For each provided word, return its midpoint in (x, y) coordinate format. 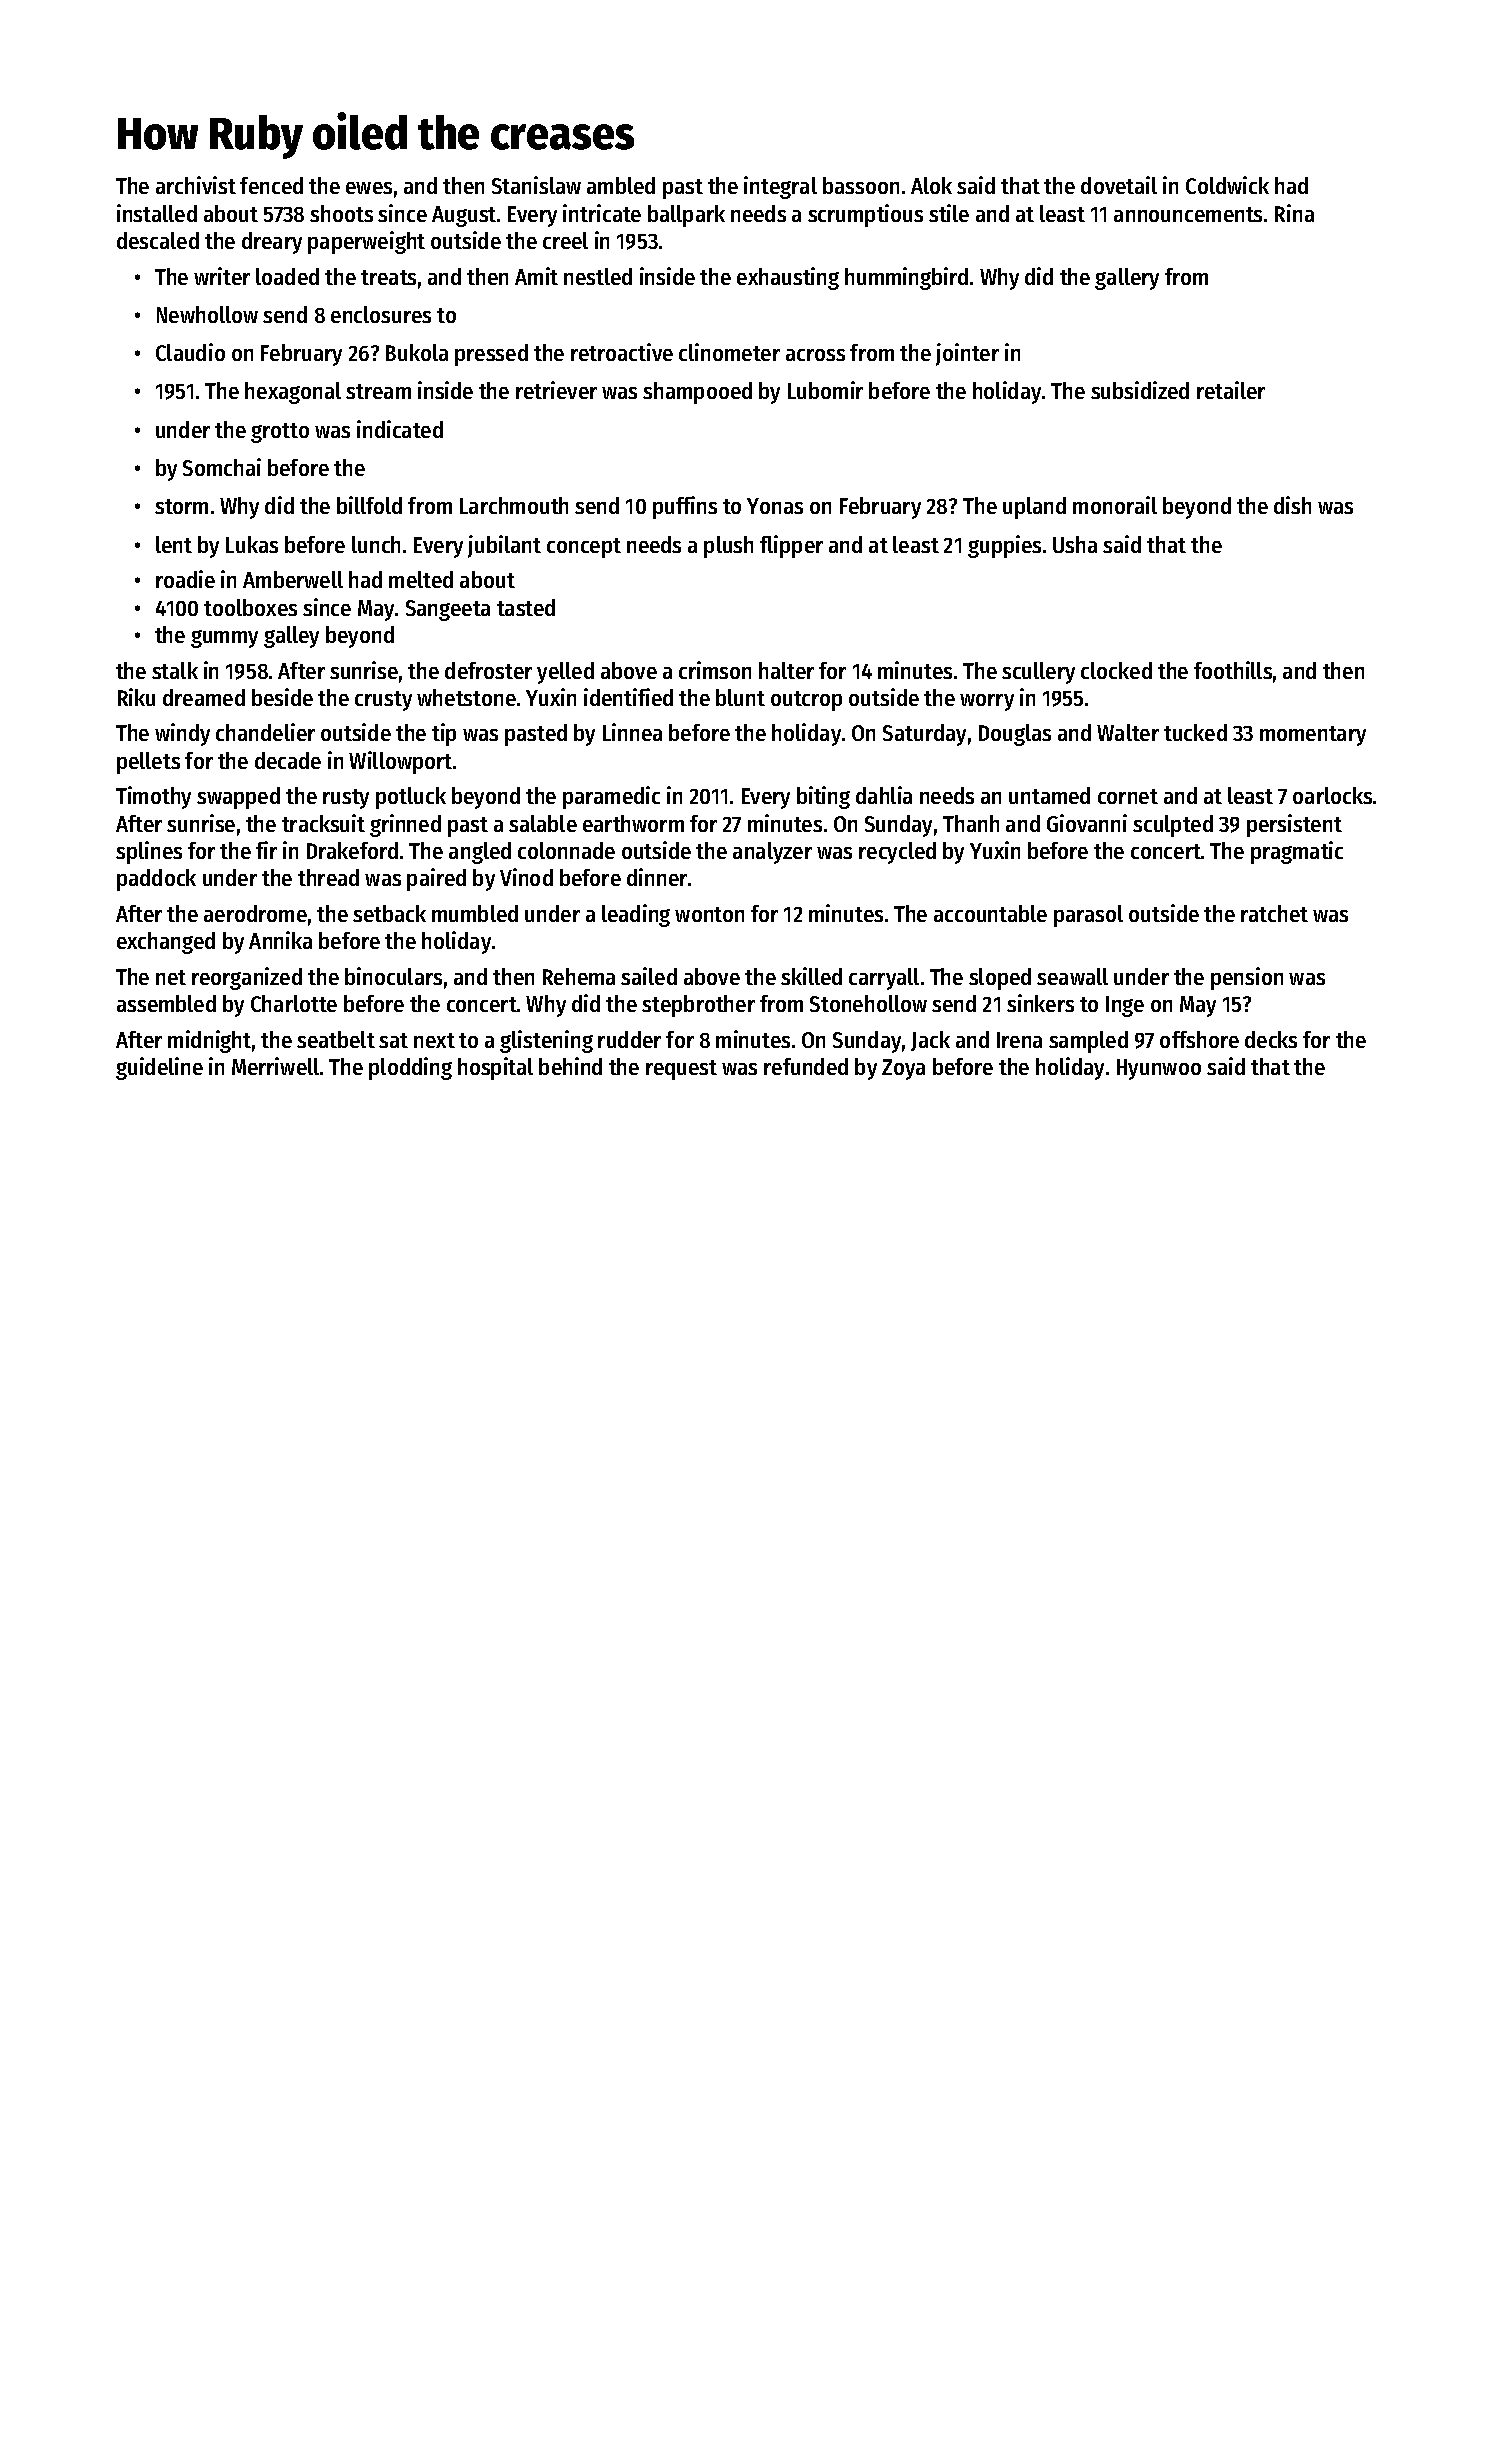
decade (288, 760)
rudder (629, 1039)
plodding (410, 1068)
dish (1292, 505)
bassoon (861, 185)
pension (1247, 978)
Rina (1294, 213)
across (815, 355)
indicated (400, 429)
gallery (1127, 279)
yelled (565, 673)
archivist (196, 185)
